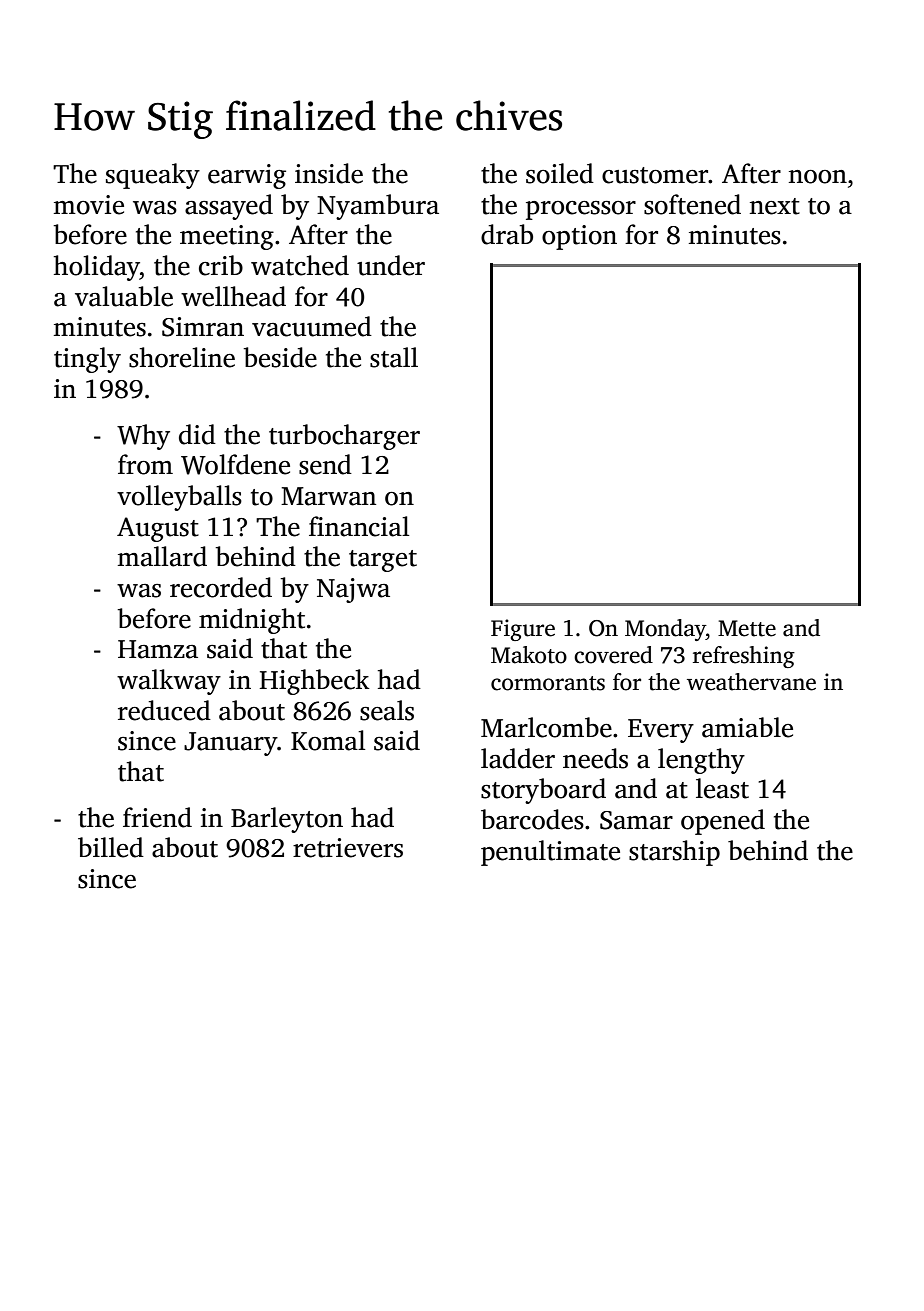 This document has height=1311, width=924. Describe the element at coordinates (162, 556) in the document. I see `mallard` at that location.
